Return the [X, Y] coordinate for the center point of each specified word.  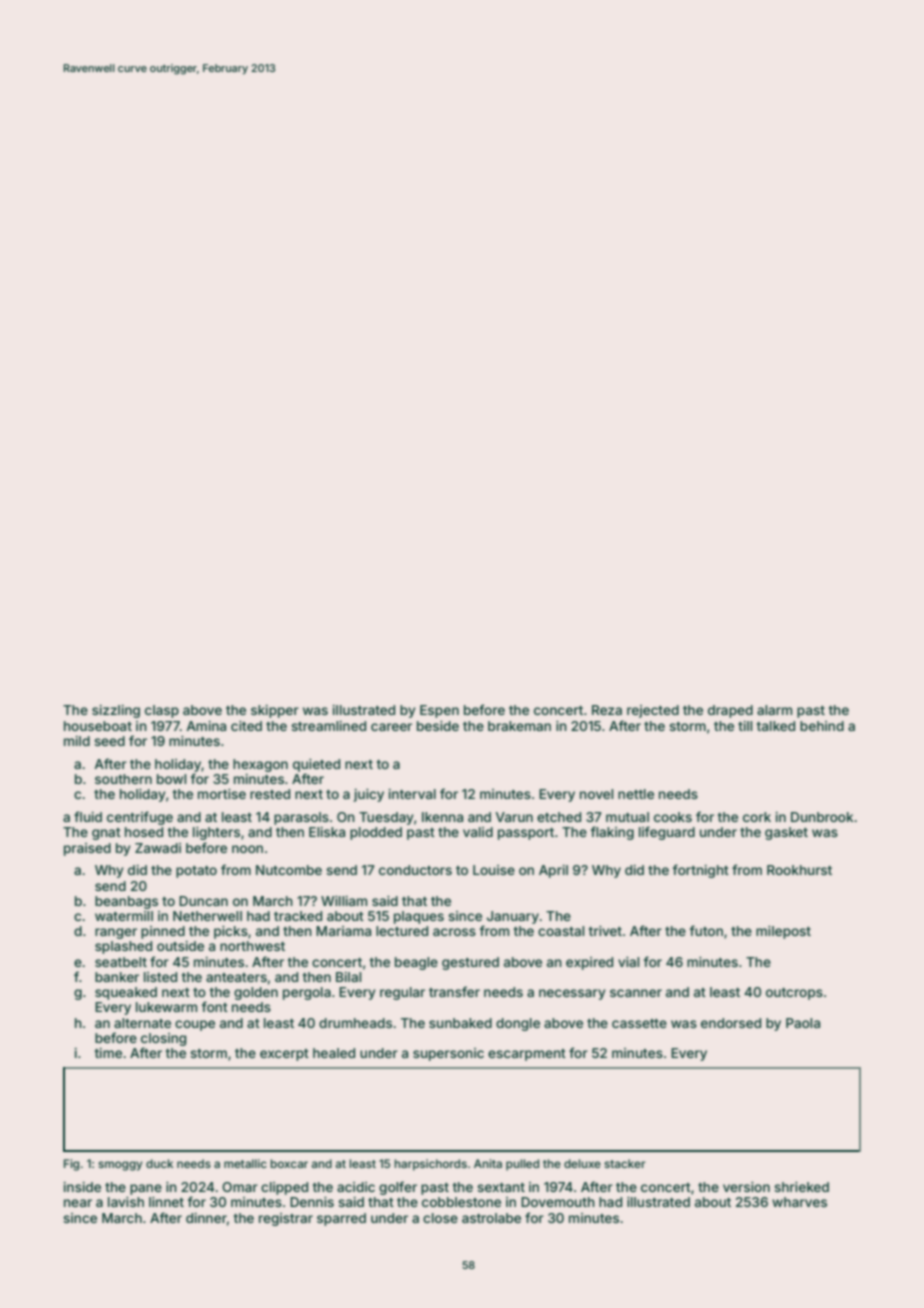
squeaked [126, 993]
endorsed [731, 1023]
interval [412, 794]
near [78, 1203]
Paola [803, 1023]
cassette [639, 1023]
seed [109, 741]
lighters [216, 833]
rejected [653, 711]
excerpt [284, 1055]
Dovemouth [558, 1202]
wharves [799, 1202]
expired [589, 963]
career [391, 727]
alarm [774, 710]
